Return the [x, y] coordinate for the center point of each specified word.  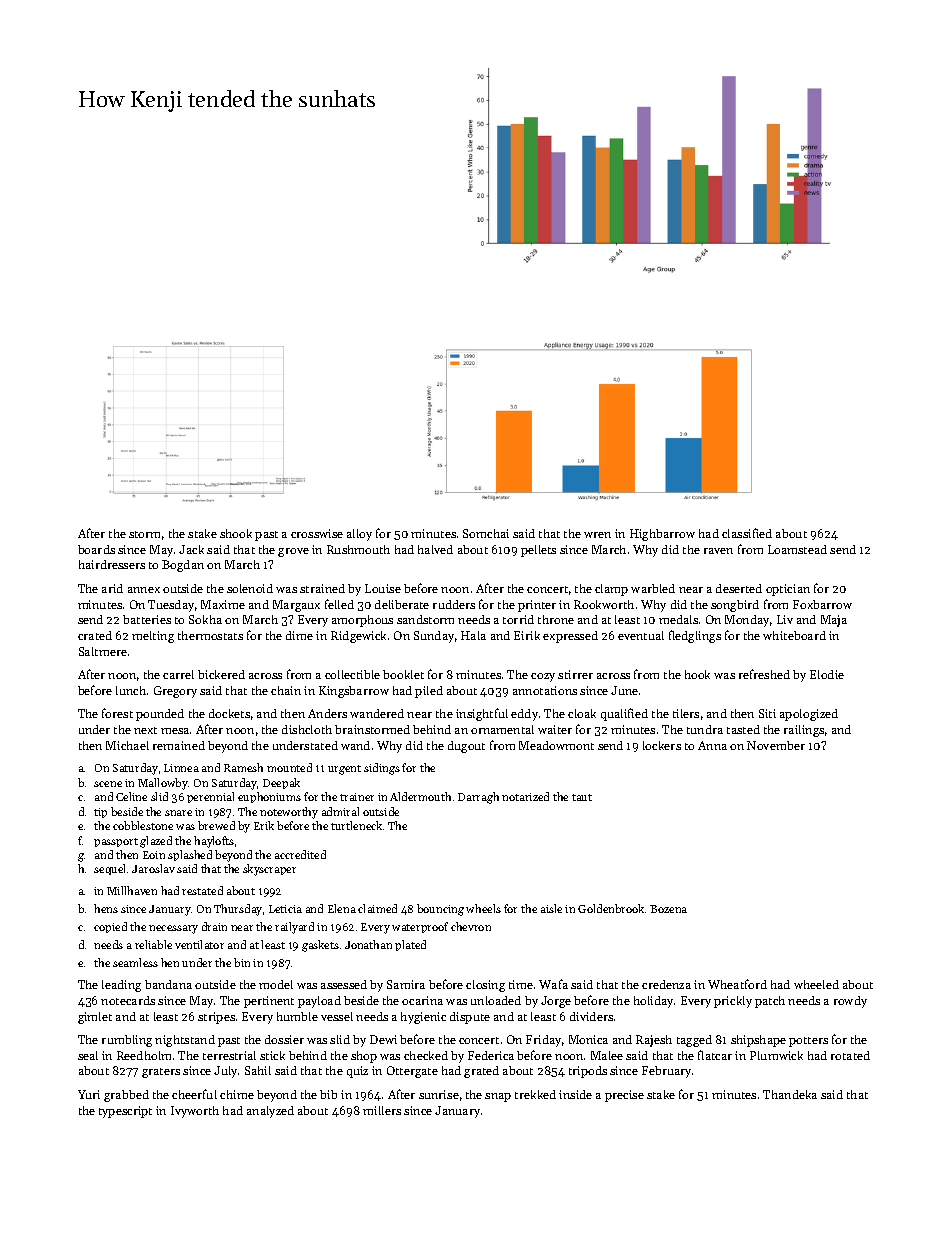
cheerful [194, 1094]
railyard [294, 928]
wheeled [816, 984]
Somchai [486, 533]
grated [481, 1072]
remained [179, 745]
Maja [834, 621]
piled [429, 692]
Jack [191, 549]
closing [485, 986]
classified [747, 533]
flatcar [715, 1055]
